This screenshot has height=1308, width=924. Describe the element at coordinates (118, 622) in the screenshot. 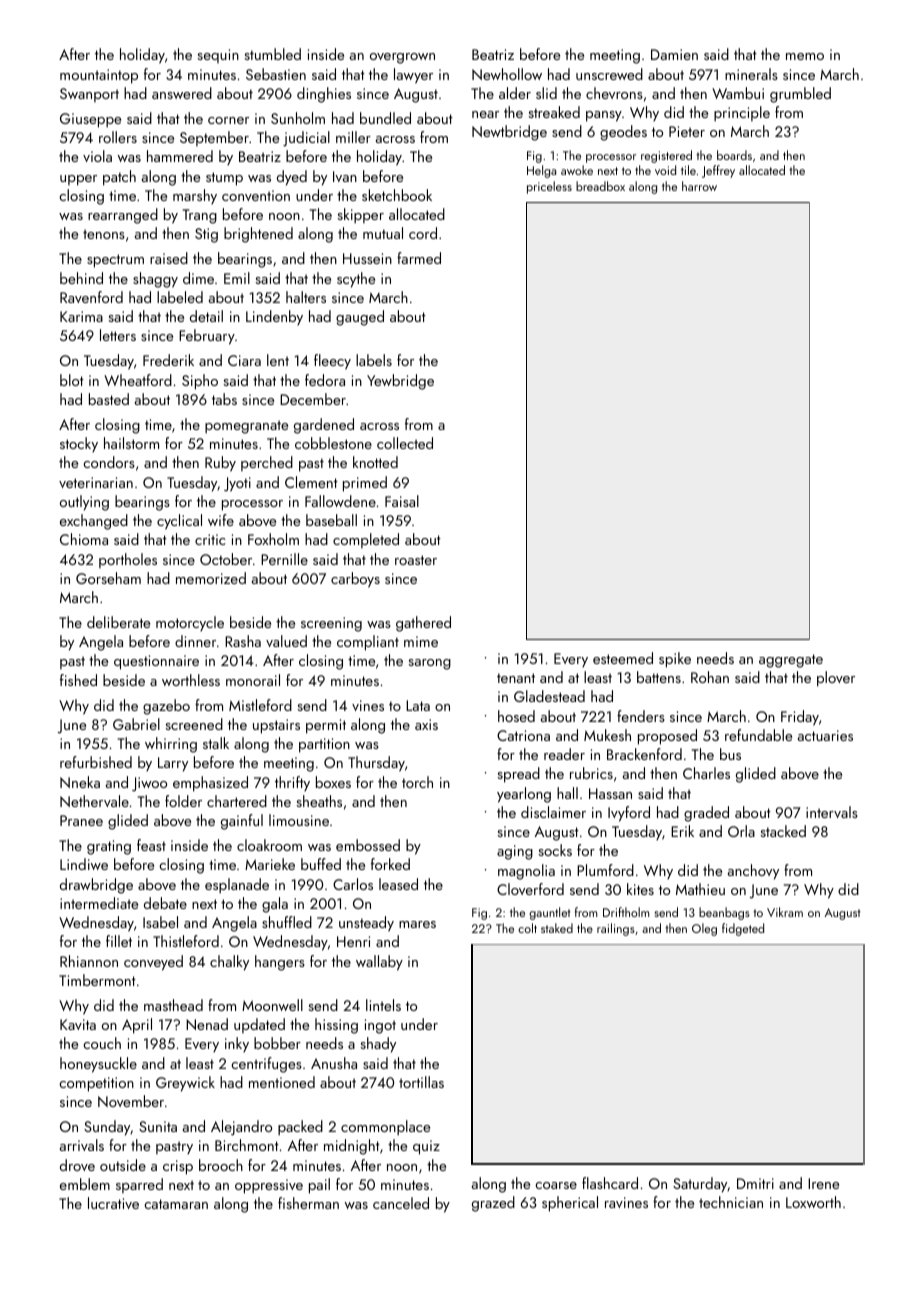

I see `deliberate` at that location.
